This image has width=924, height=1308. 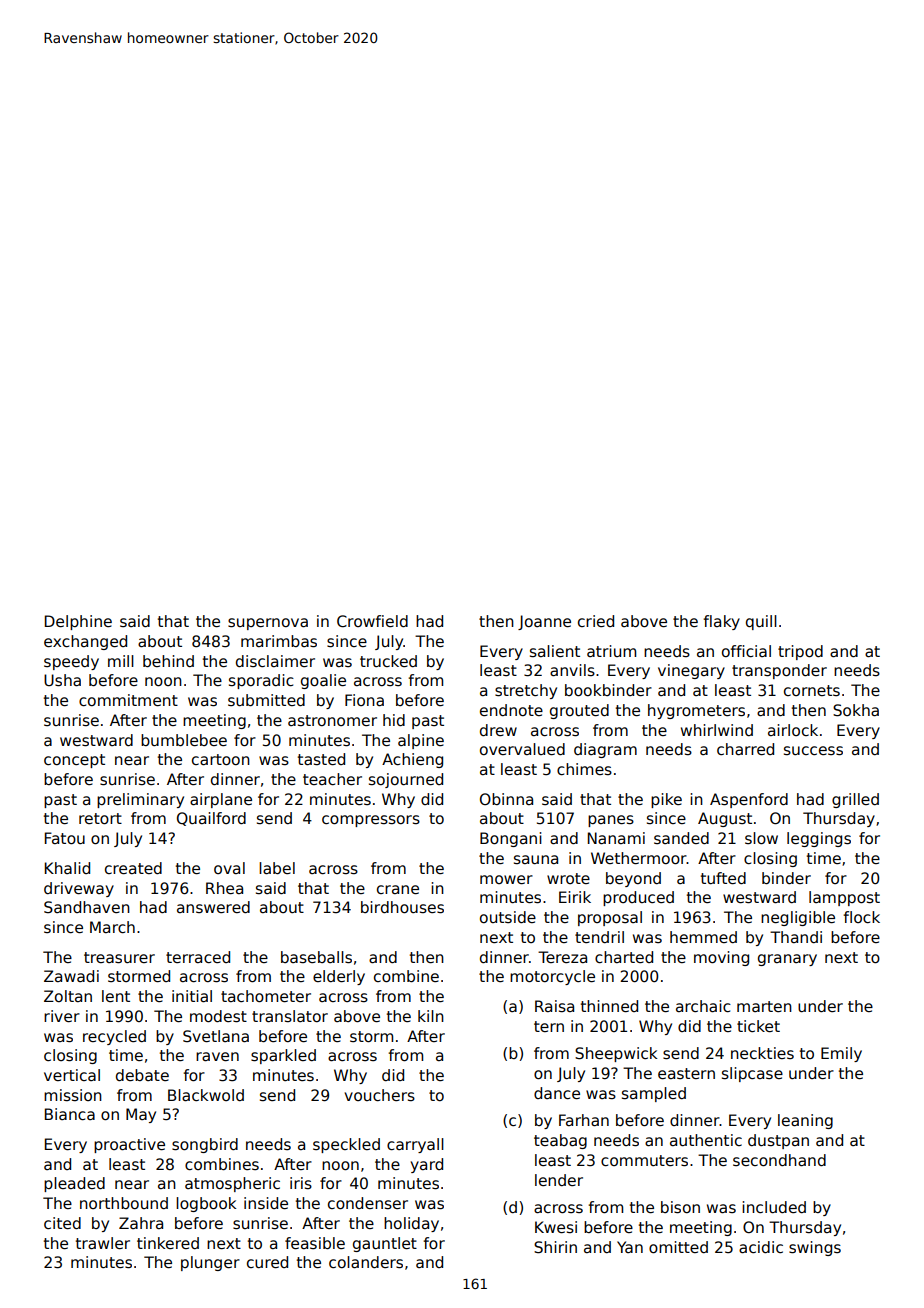 What do you see at coordinates (596, 621) in the image?
I see `cried` at bounding box center [596, 621].
